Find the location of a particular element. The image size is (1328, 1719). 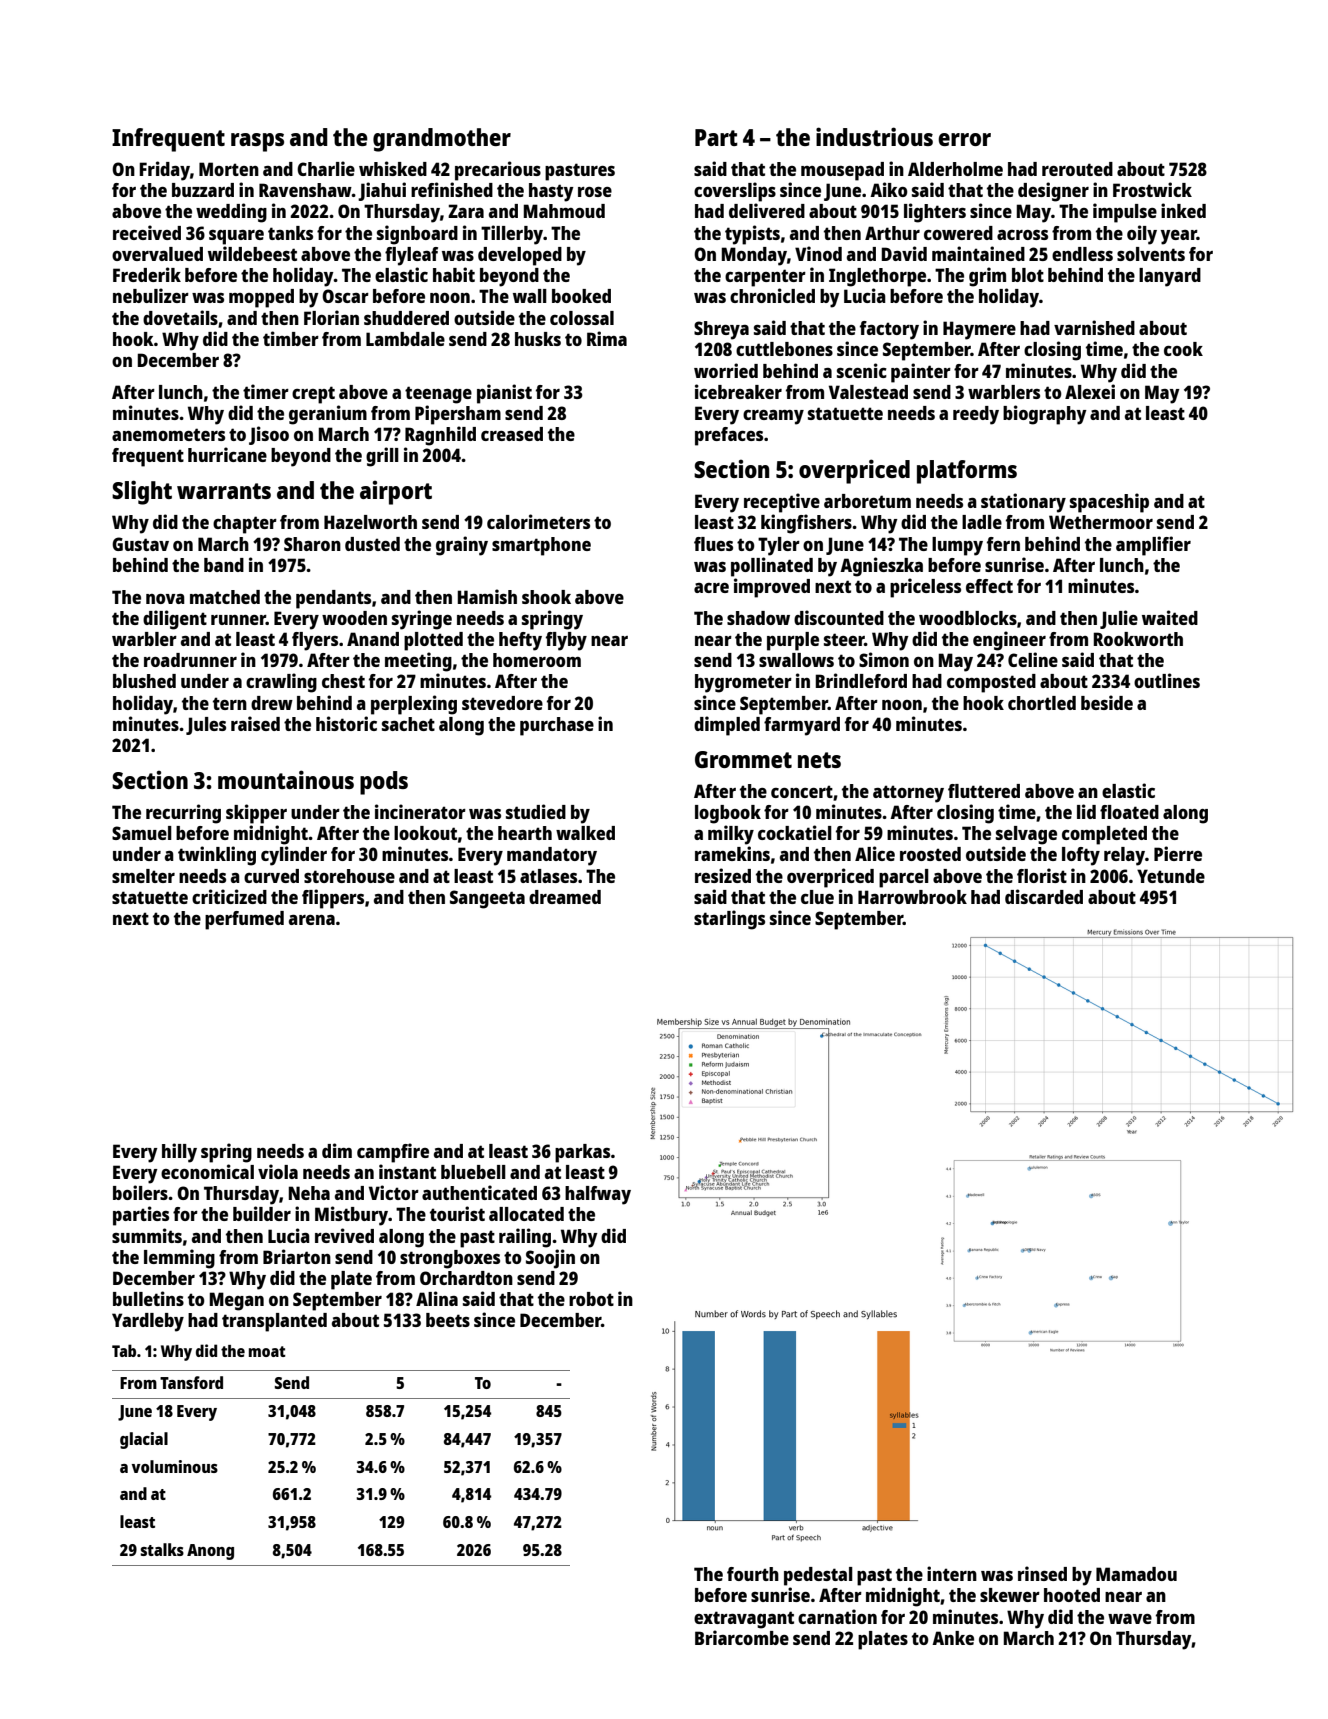

mopped is located at coordinates (261, 298).
